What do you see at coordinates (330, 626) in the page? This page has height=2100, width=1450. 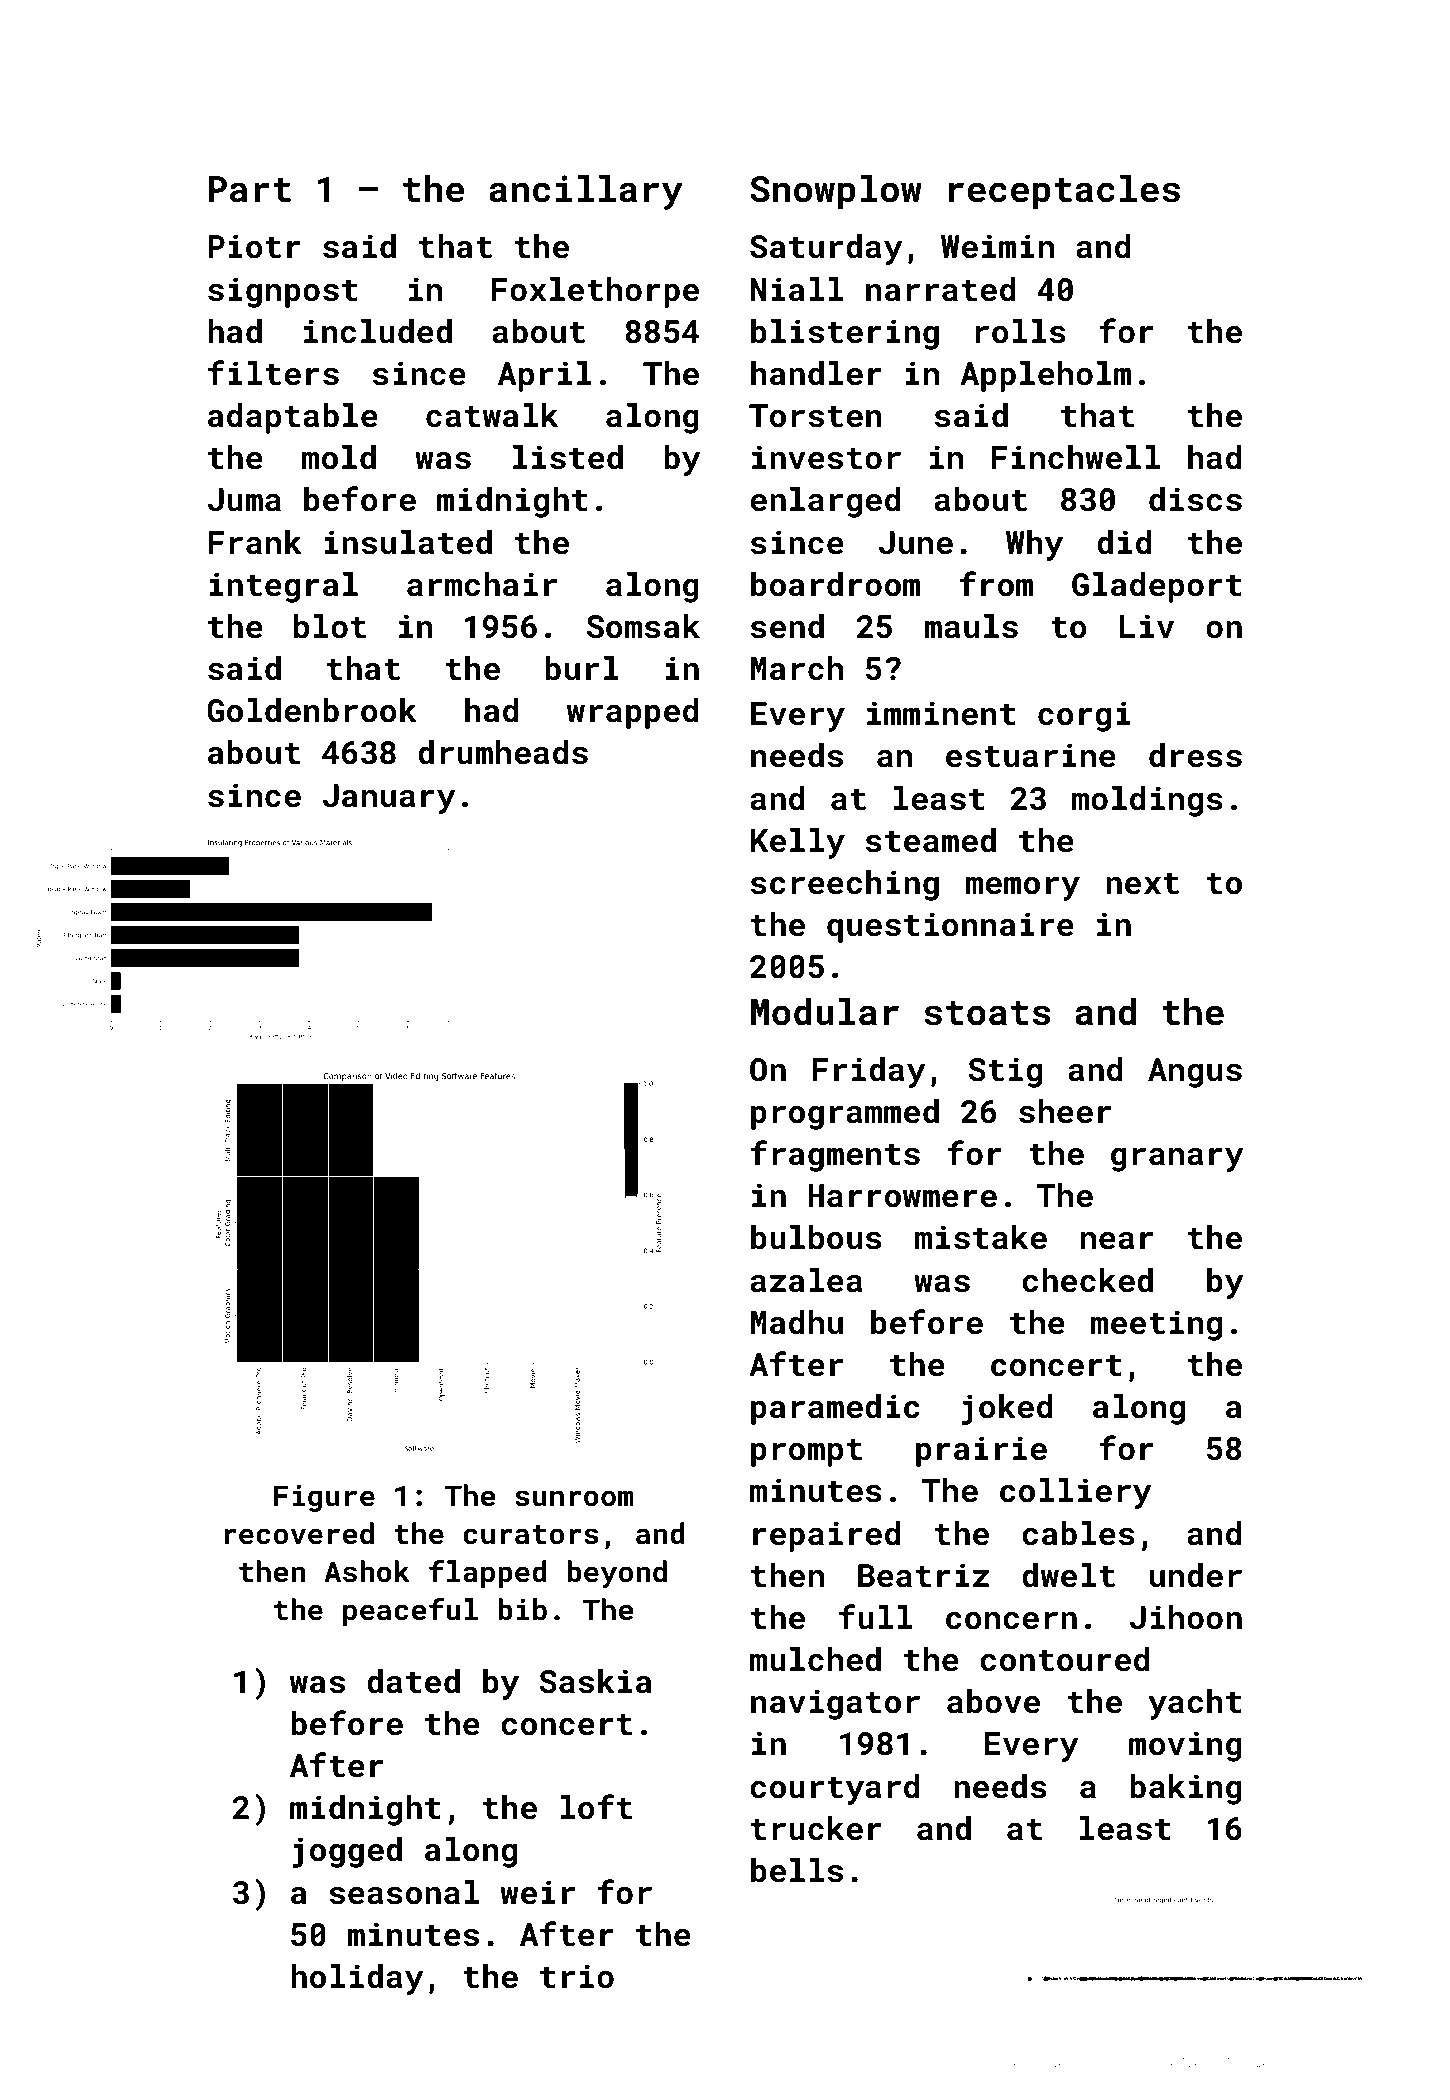 I see `blot` at bounding box center [330, 626].
